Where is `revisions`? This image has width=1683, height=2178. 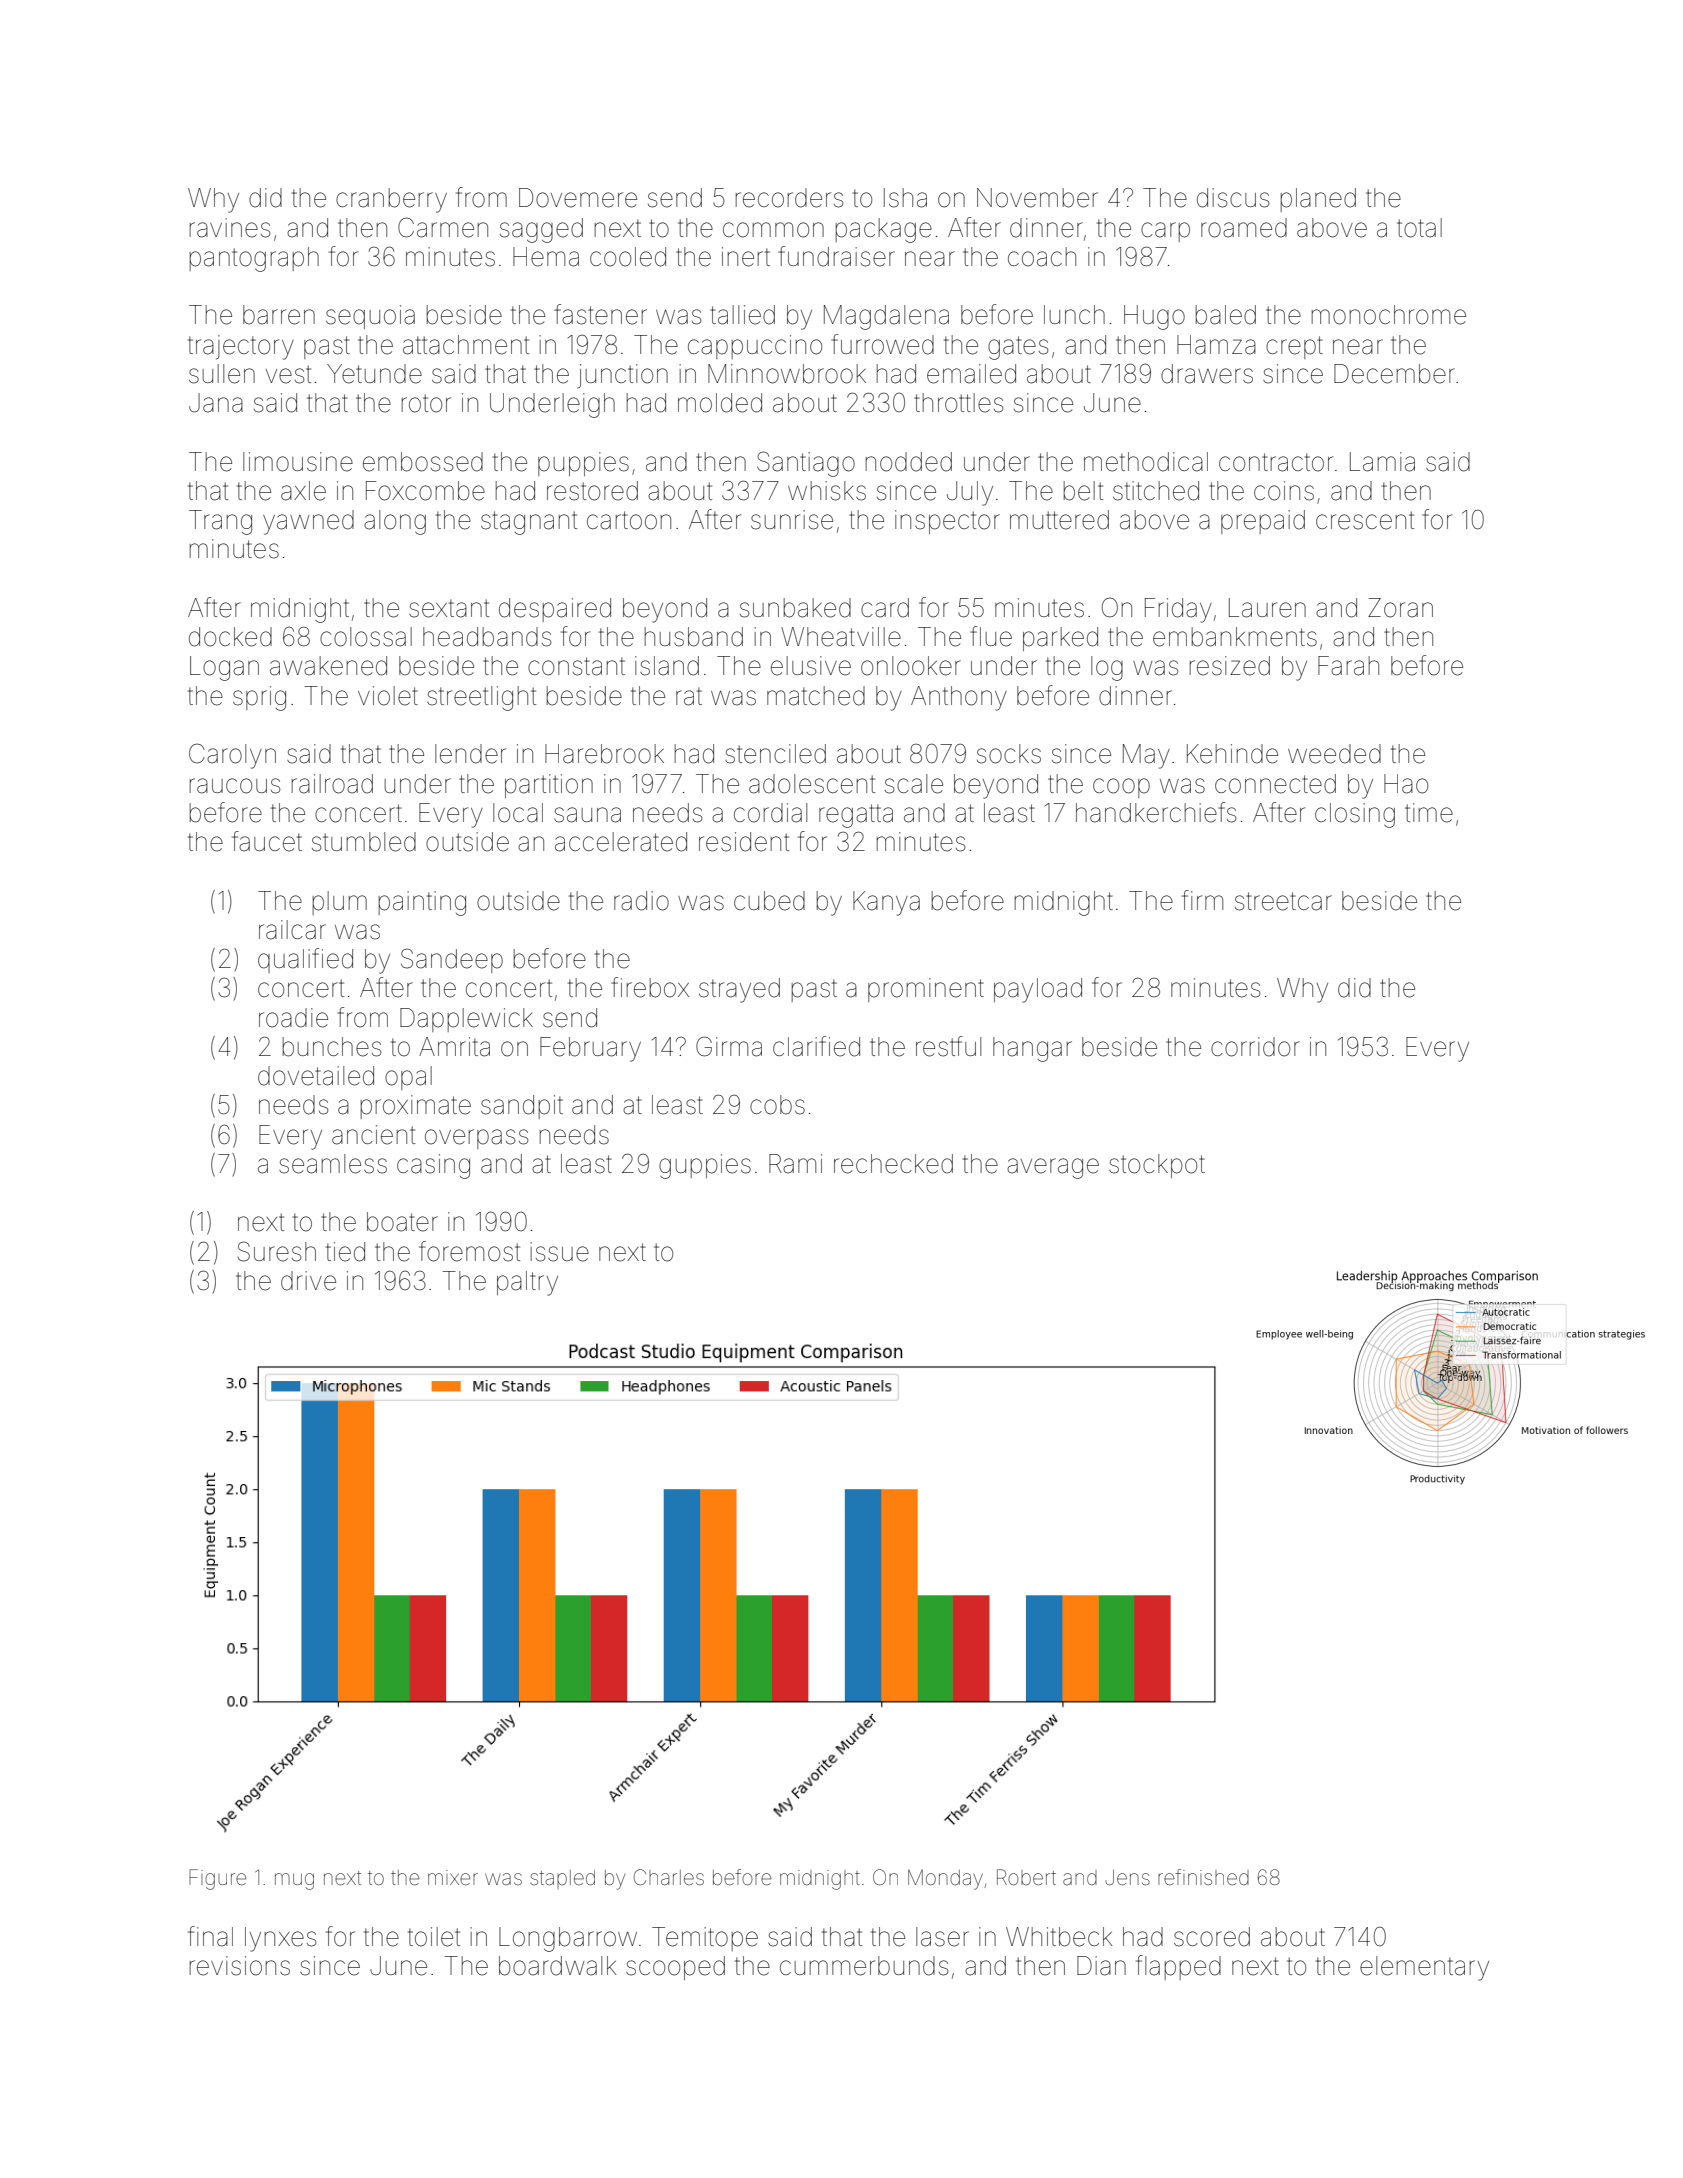
revisions is located at coordinates (240, 1966).
